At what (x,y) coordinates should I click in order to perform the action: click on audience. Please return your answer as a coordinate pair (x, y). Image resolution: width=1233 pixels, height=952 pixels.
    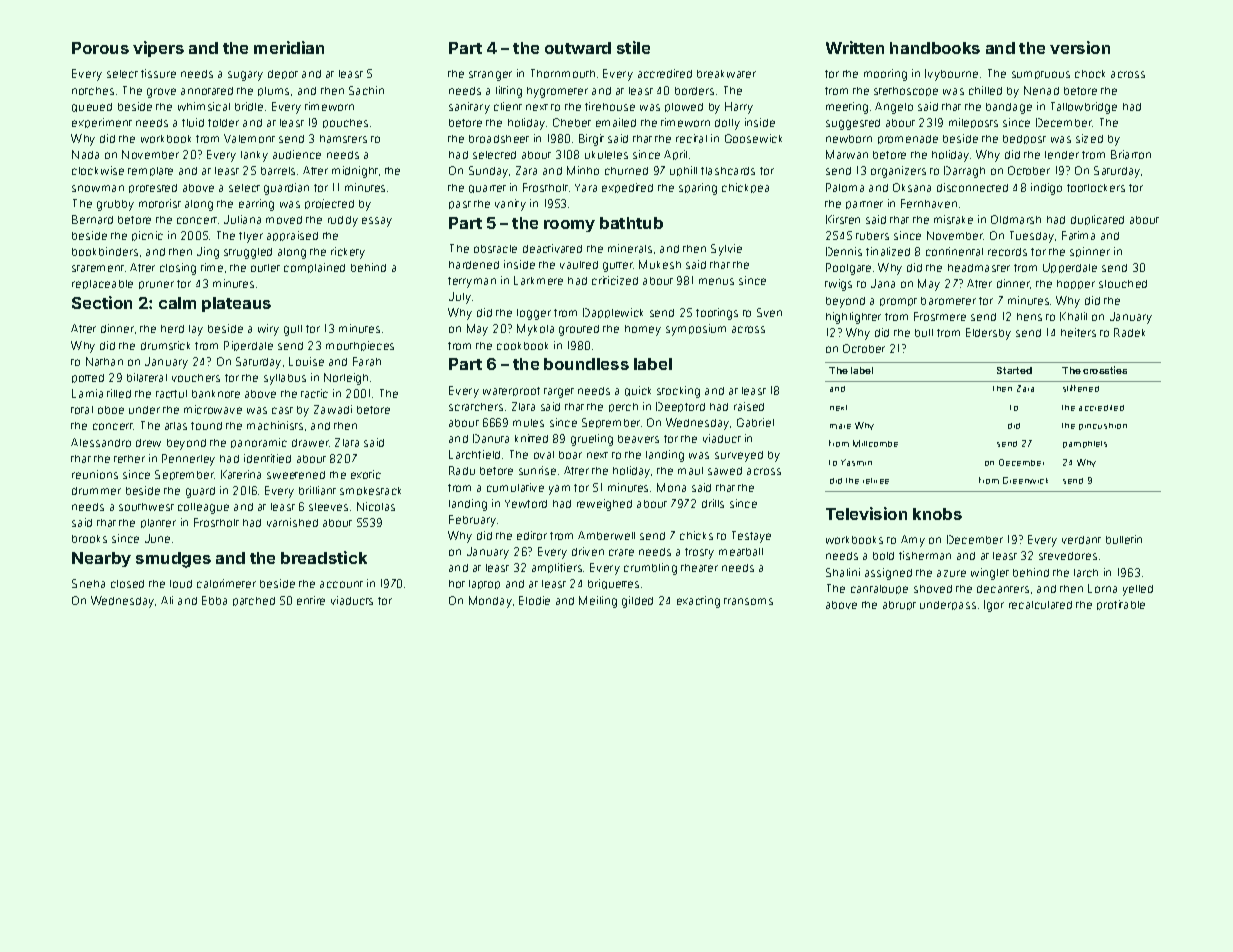
    Looking at the image, I should click on (297, 154).
